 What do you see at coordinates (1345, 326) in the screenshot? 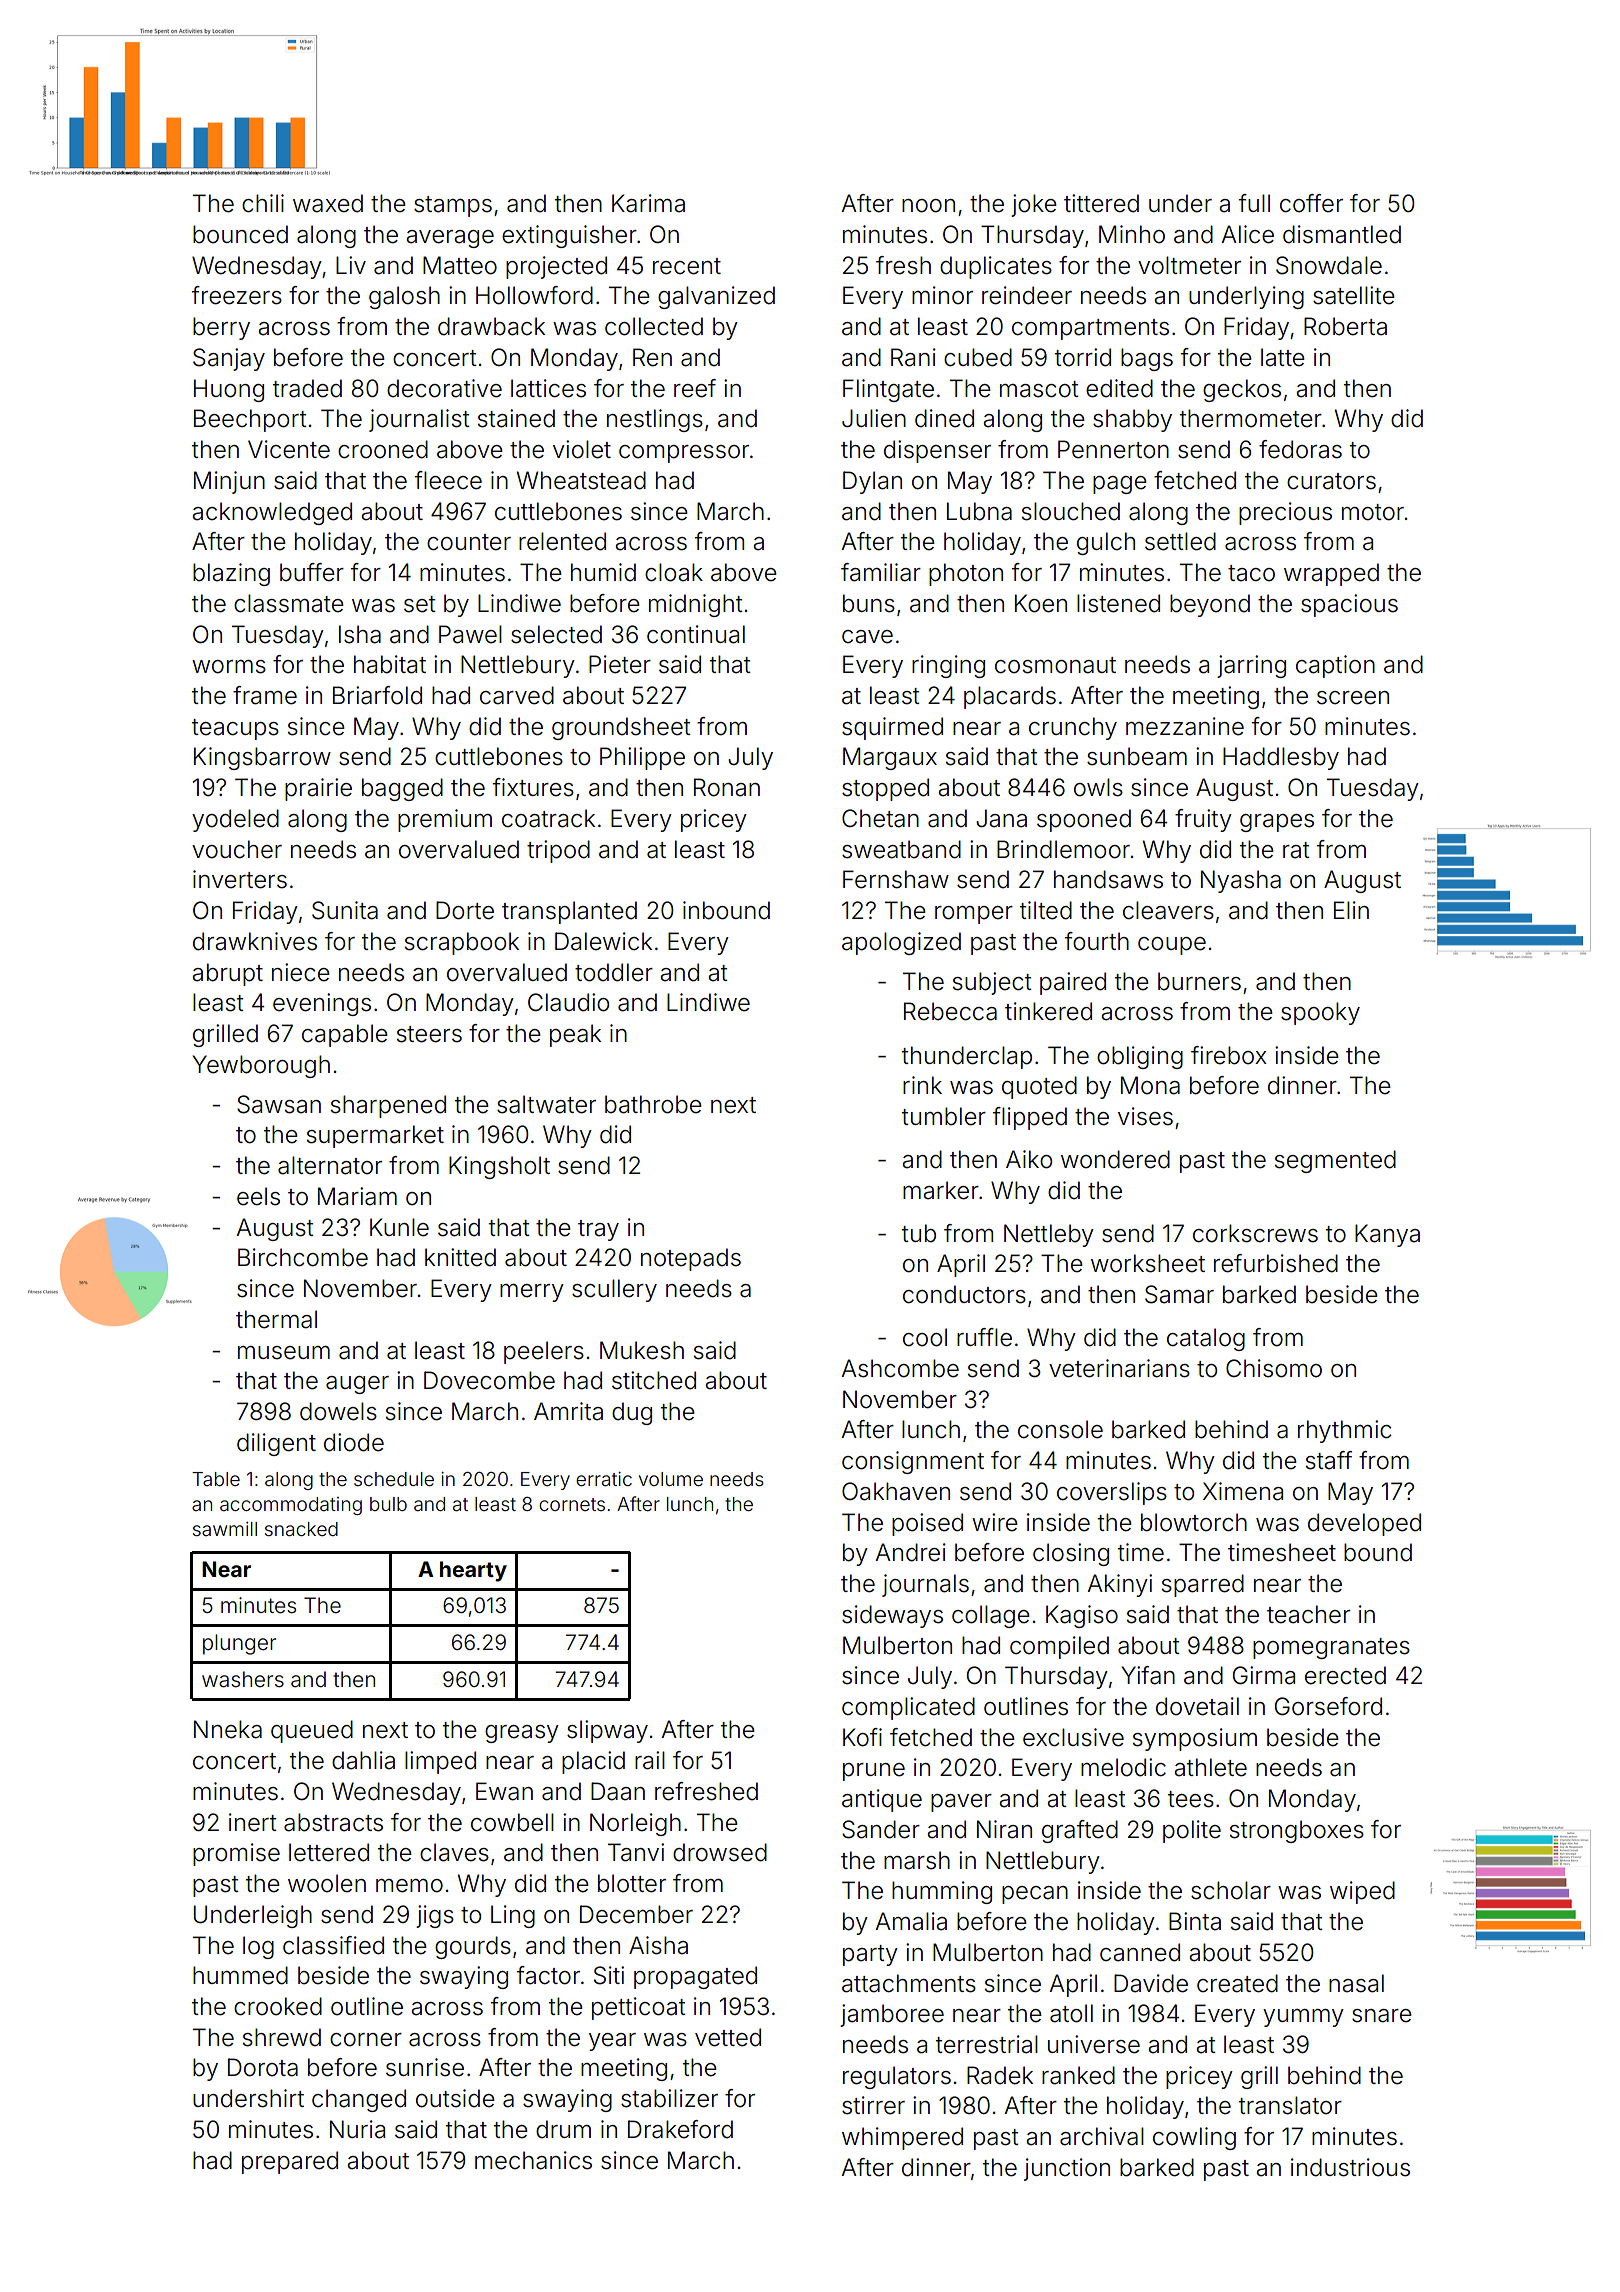
I see `Roberta` at bounding box center [1345, 326].
